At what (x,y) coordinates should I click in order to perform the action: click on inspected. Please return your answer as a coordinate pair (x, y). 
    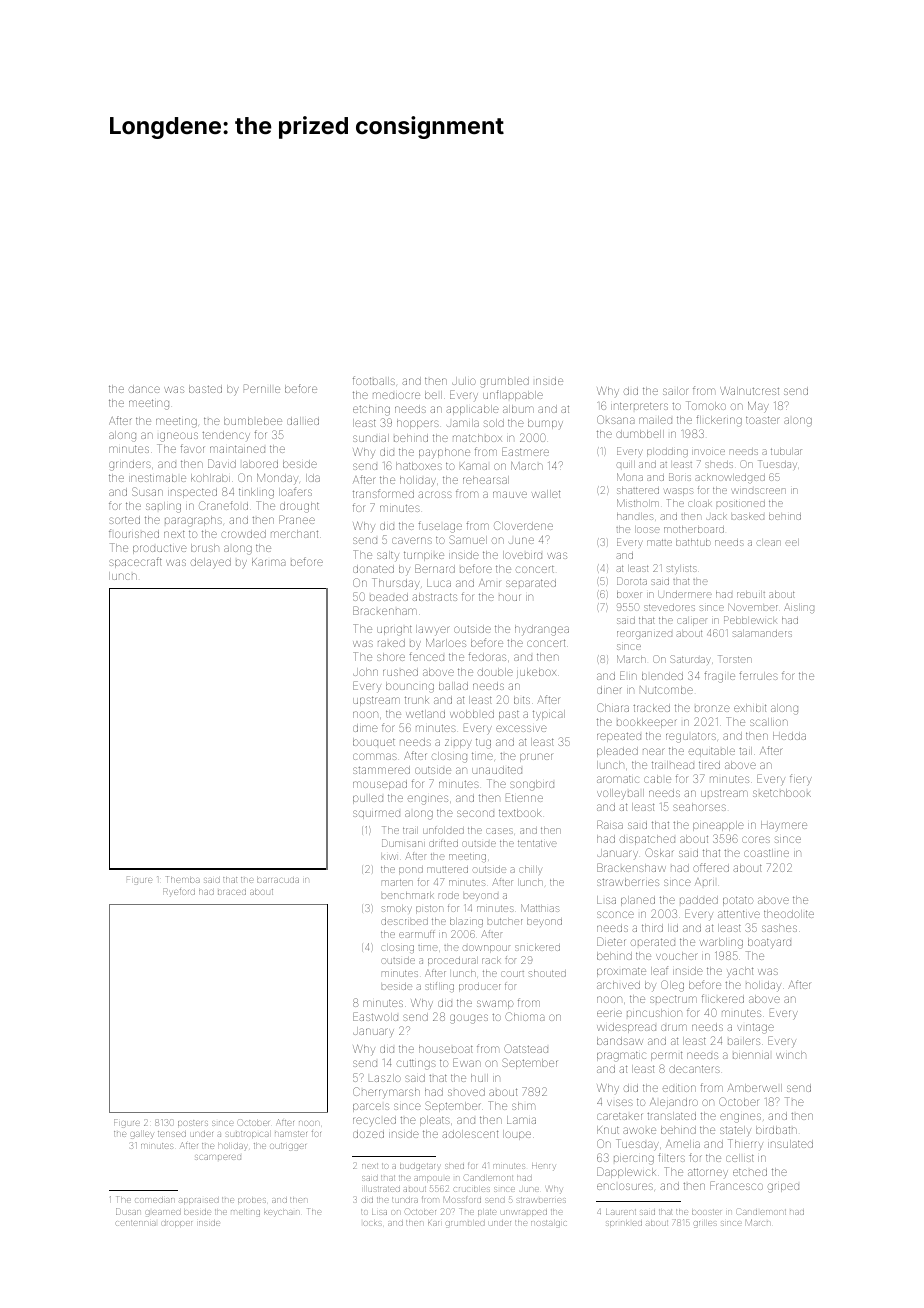
    Looking at the image, I should click on (192, 493).
